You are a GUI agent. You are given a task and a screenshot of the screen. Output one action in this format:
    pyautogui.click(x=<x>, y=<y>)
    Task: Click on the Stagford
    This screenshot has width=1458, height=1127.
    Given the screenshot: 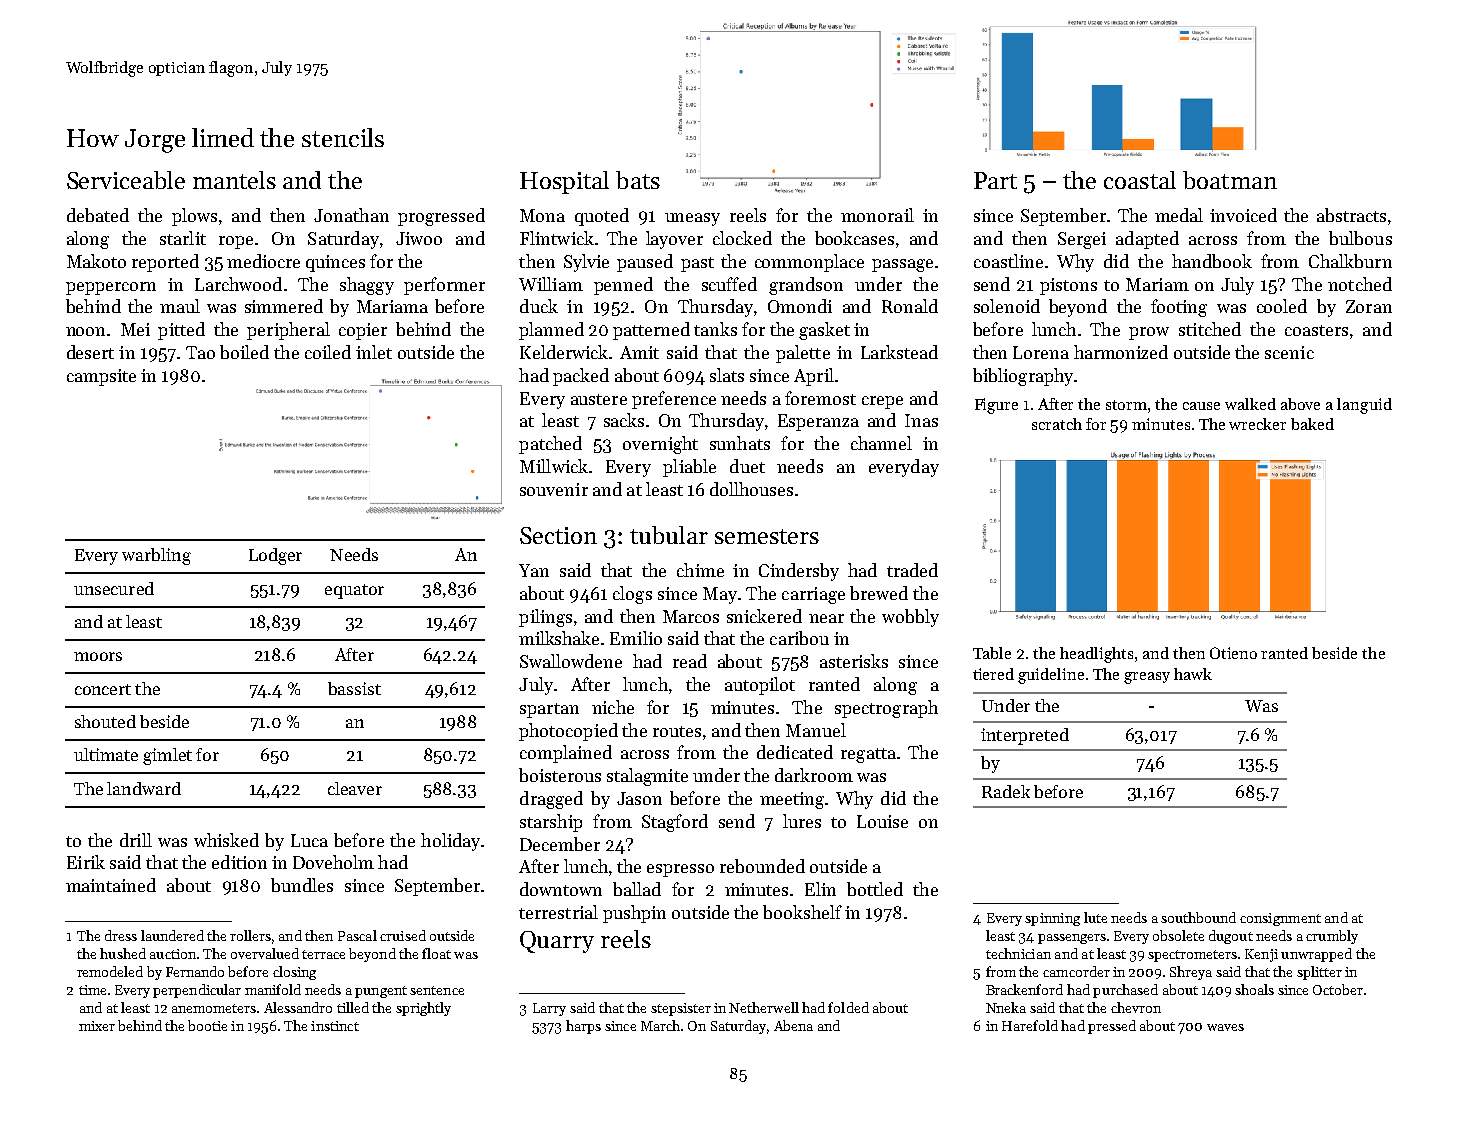 What is the action you would take?
    pyautogui.click(x=675, y=823)
